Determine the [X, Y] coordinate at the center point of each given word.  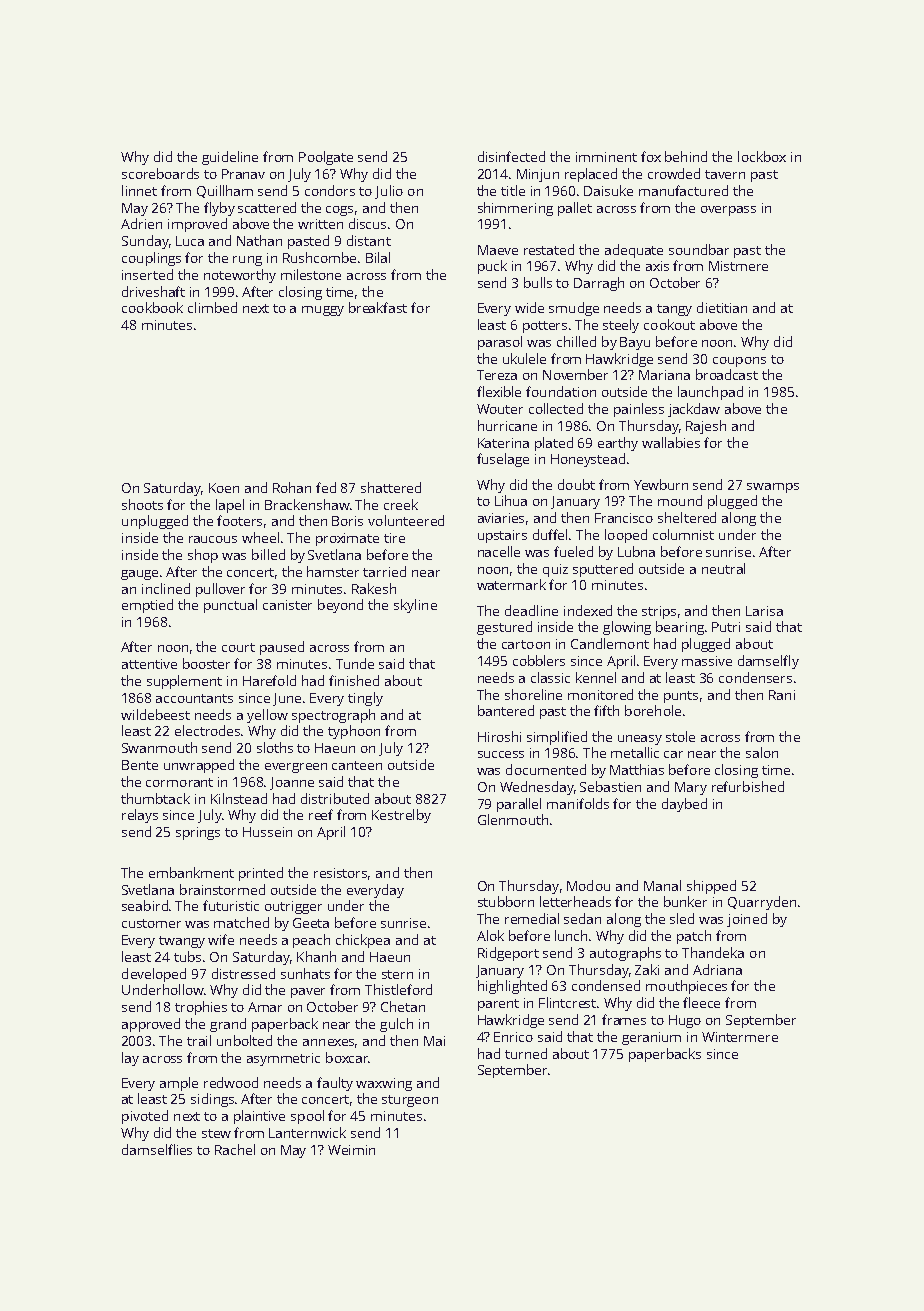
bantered [506, 710]
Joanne [292, 783]
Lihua [511, 500]
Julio [389, 192]
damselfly [768, 662]
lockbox [762, 156]
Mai [434, 1041]
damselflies [157, 1149]
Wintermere [740, 1037]
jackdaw [694, 410]
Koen [224, 488]
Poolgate [326, 158]
